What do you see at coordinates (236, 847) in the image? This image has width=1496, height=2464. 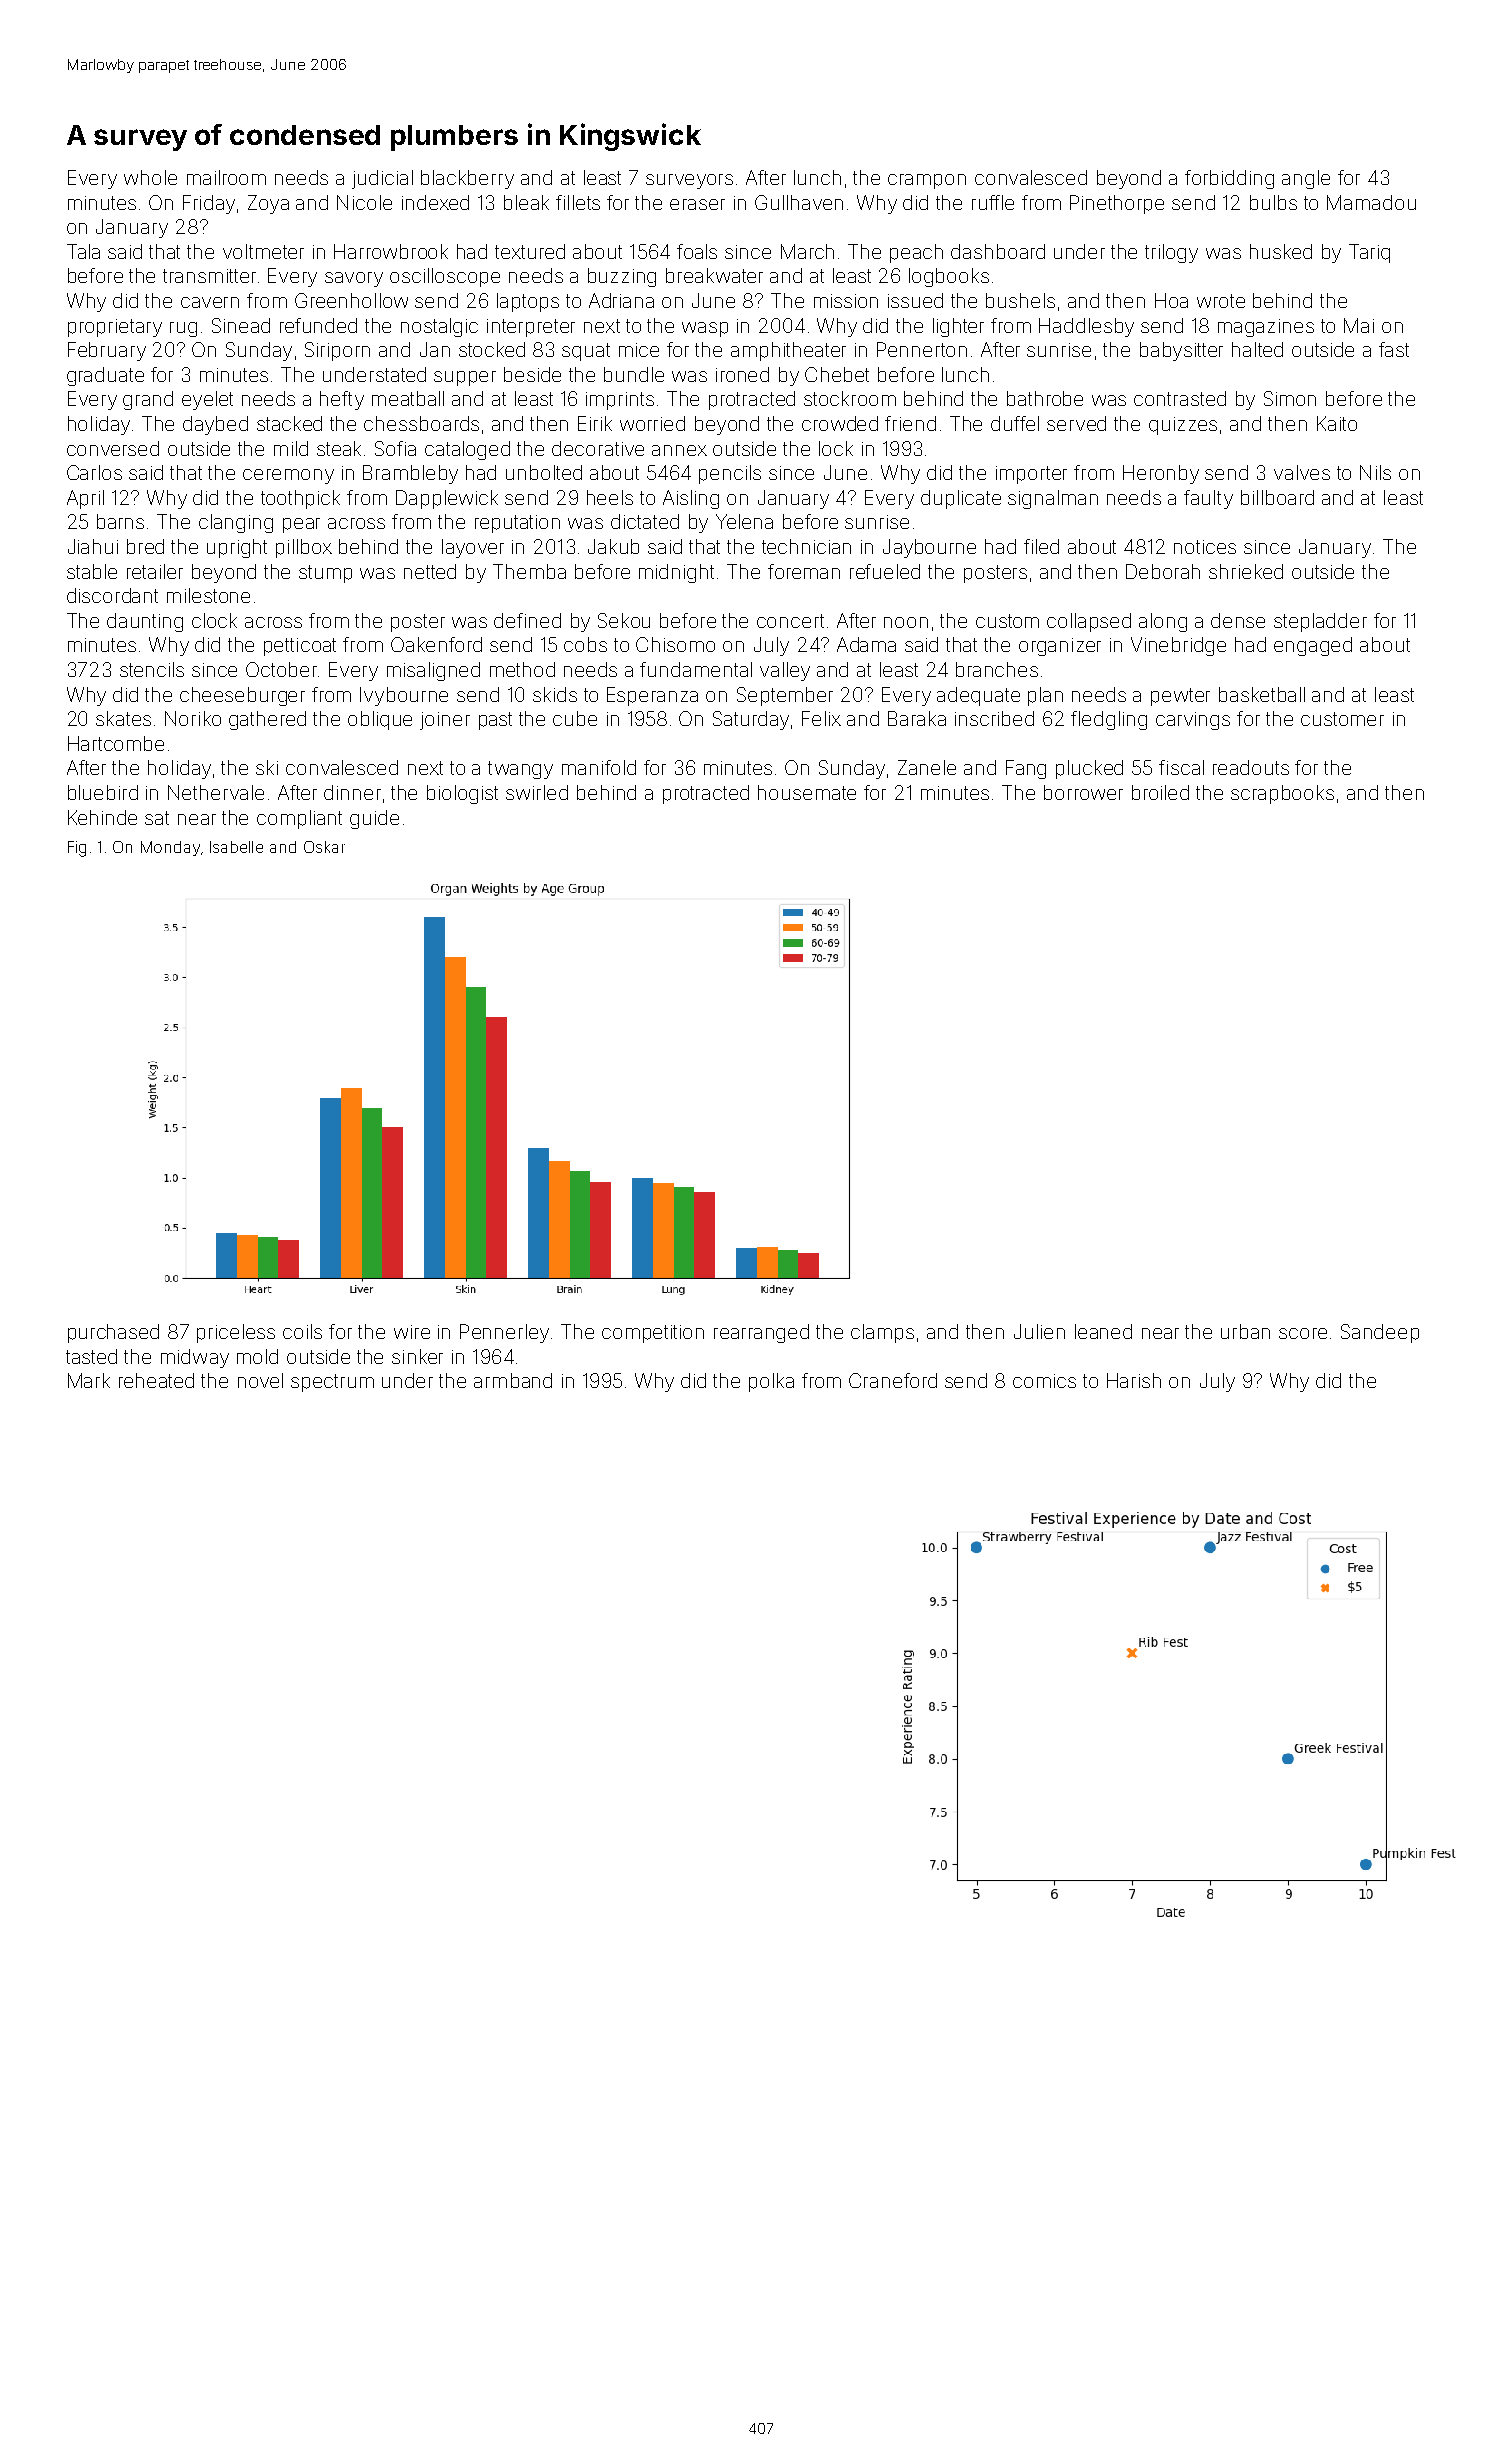 I see `Isabelle` at bounding box center [236, 847].
